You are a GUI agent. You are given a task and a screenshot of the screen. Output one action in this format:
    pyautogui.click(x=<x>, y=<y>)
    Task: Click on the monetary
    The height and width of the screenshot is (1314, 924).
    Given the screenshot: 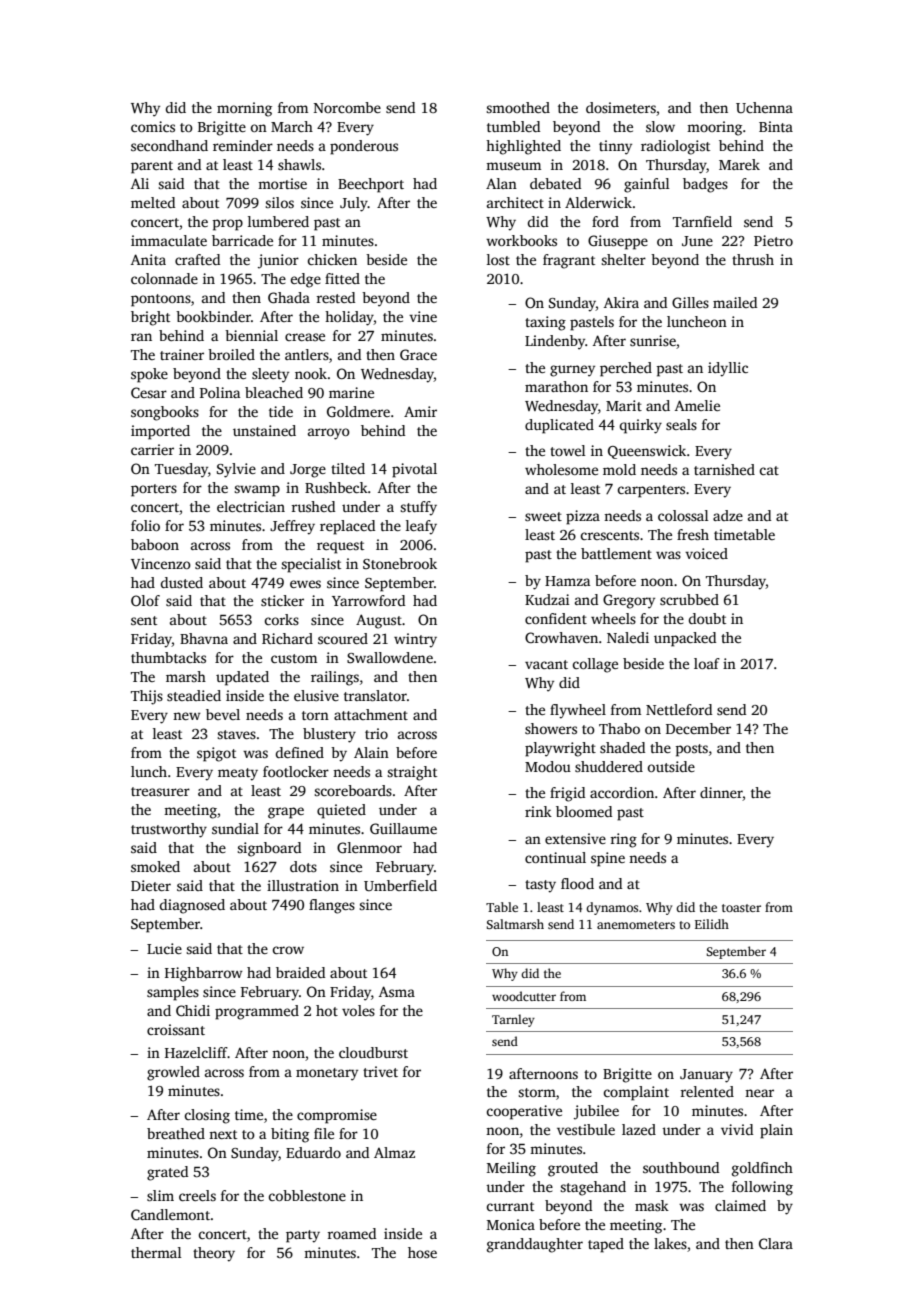 What is the action you would take?
    pyautogui.click(x=327, y=1074)
